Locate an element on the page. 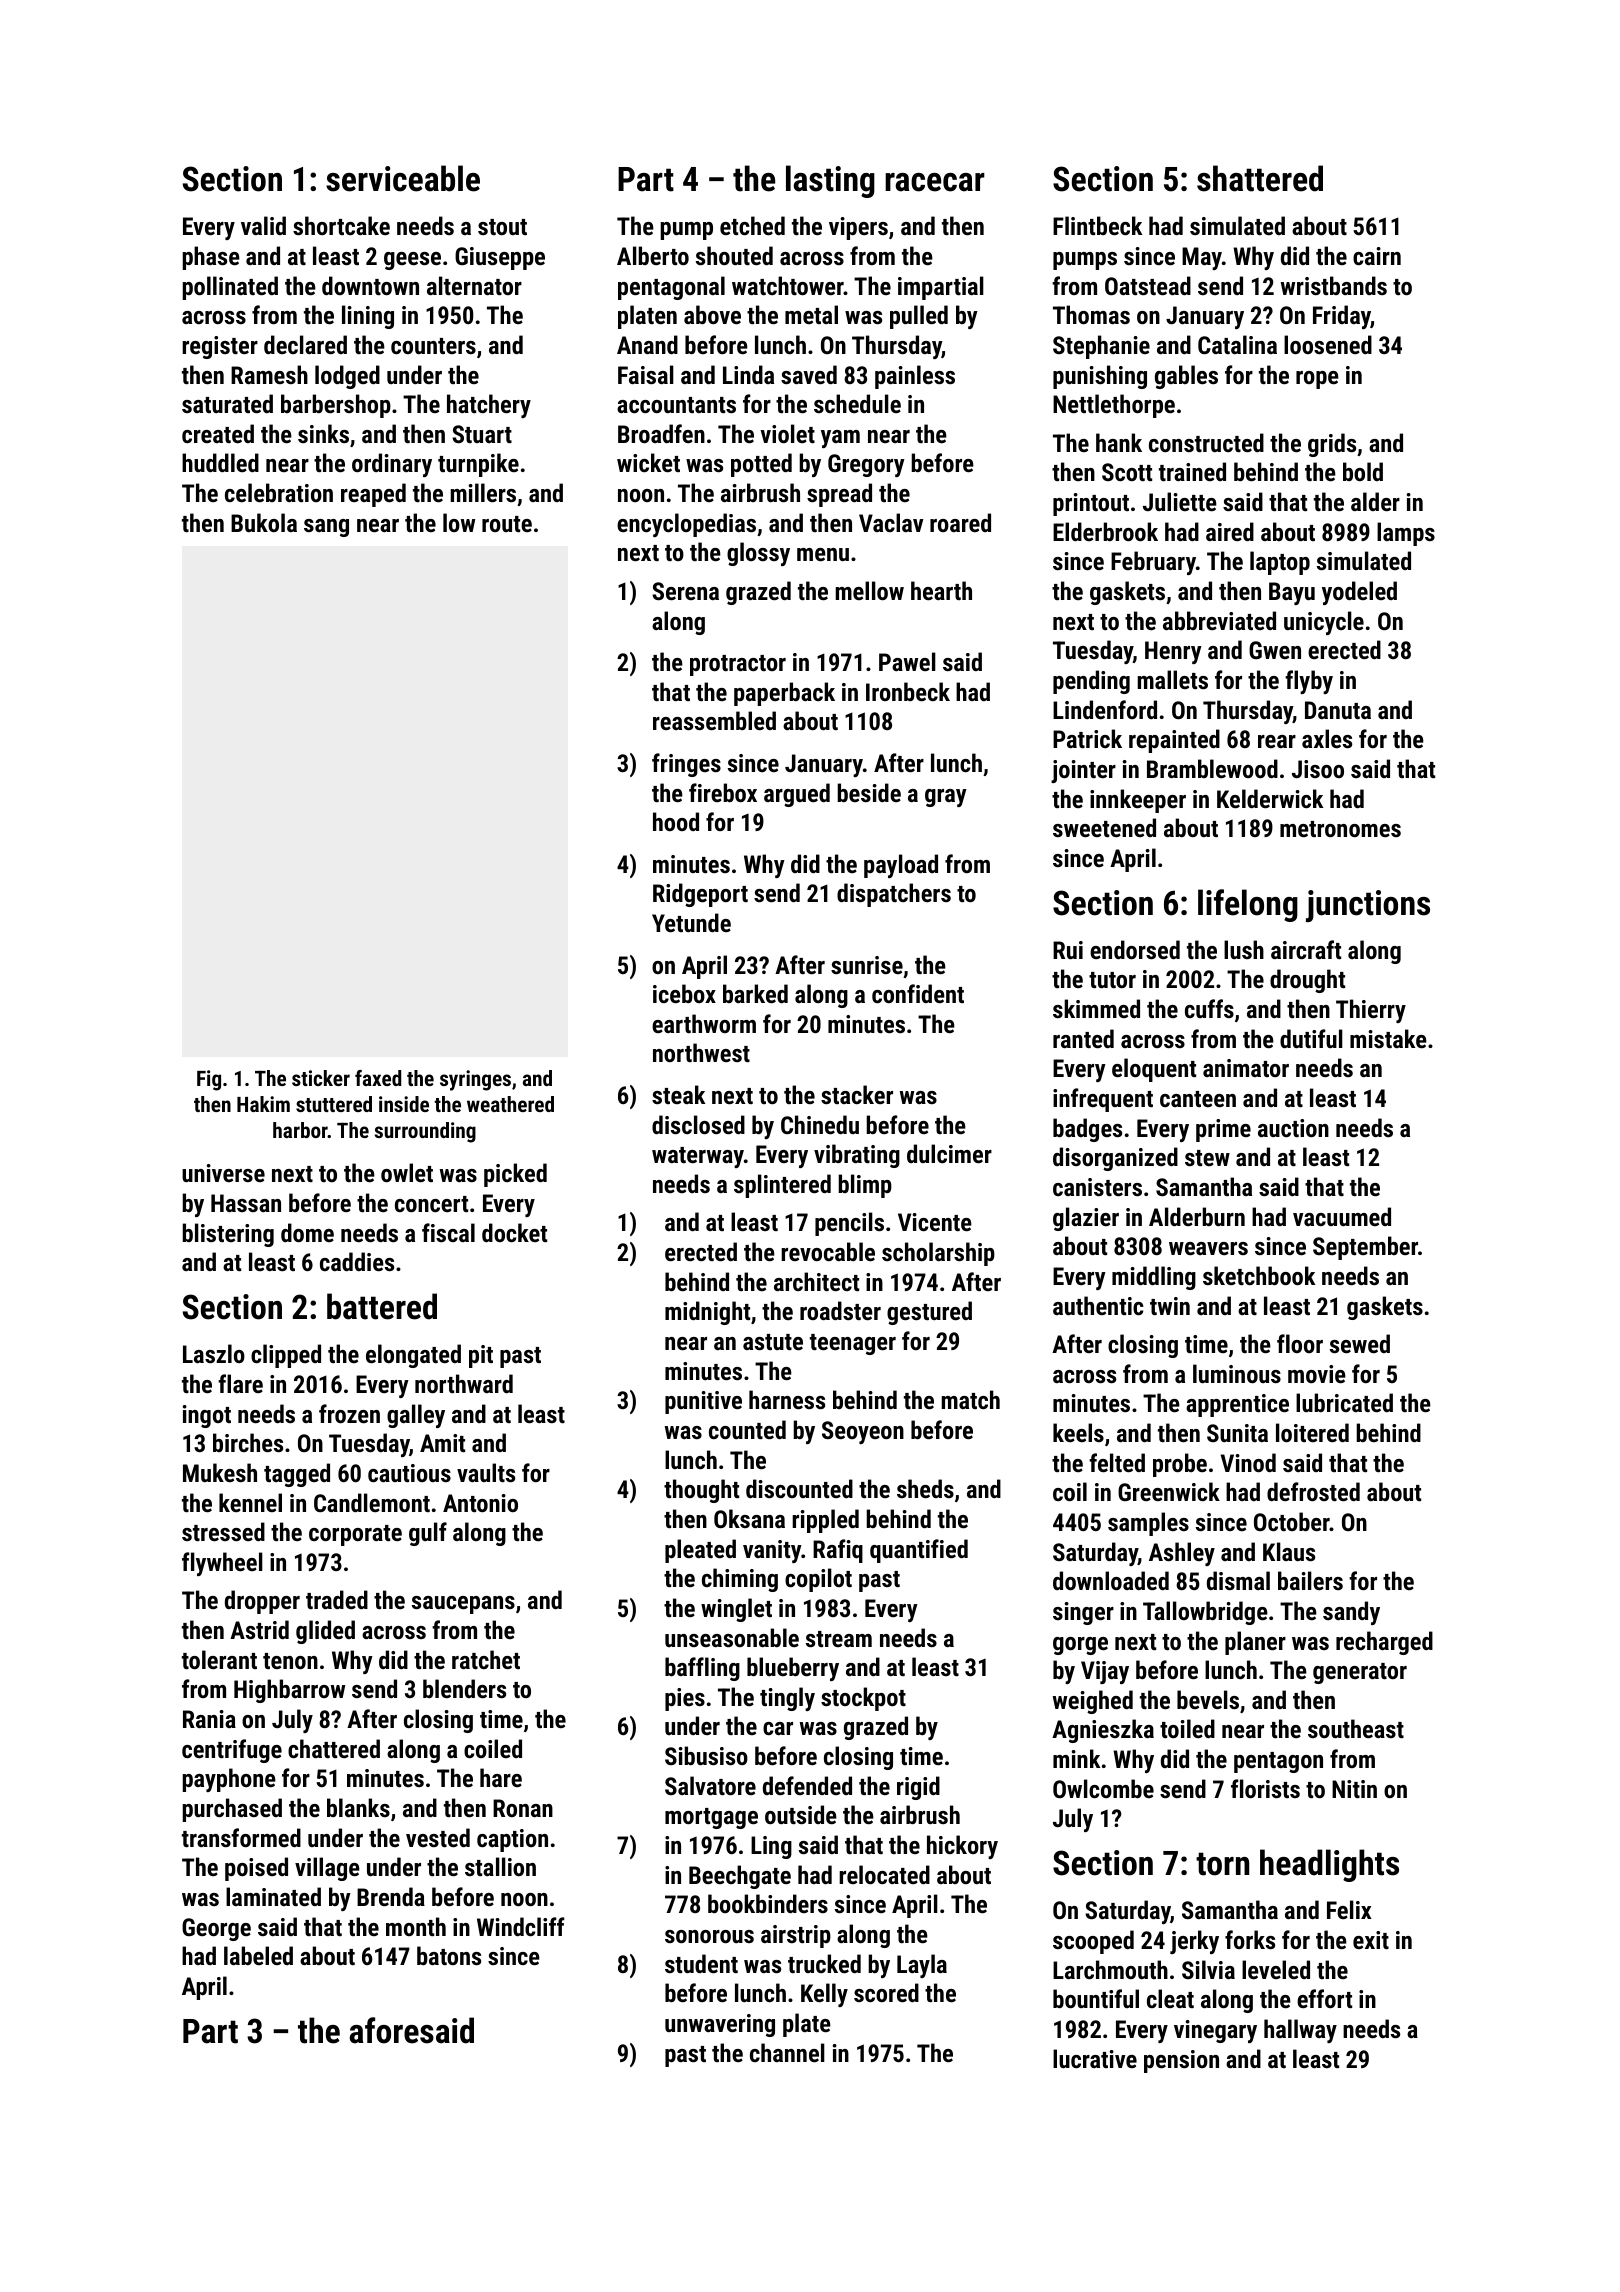 This image has width=1620, height=2292. Windcliff is located at coordinates (521, 1926).
